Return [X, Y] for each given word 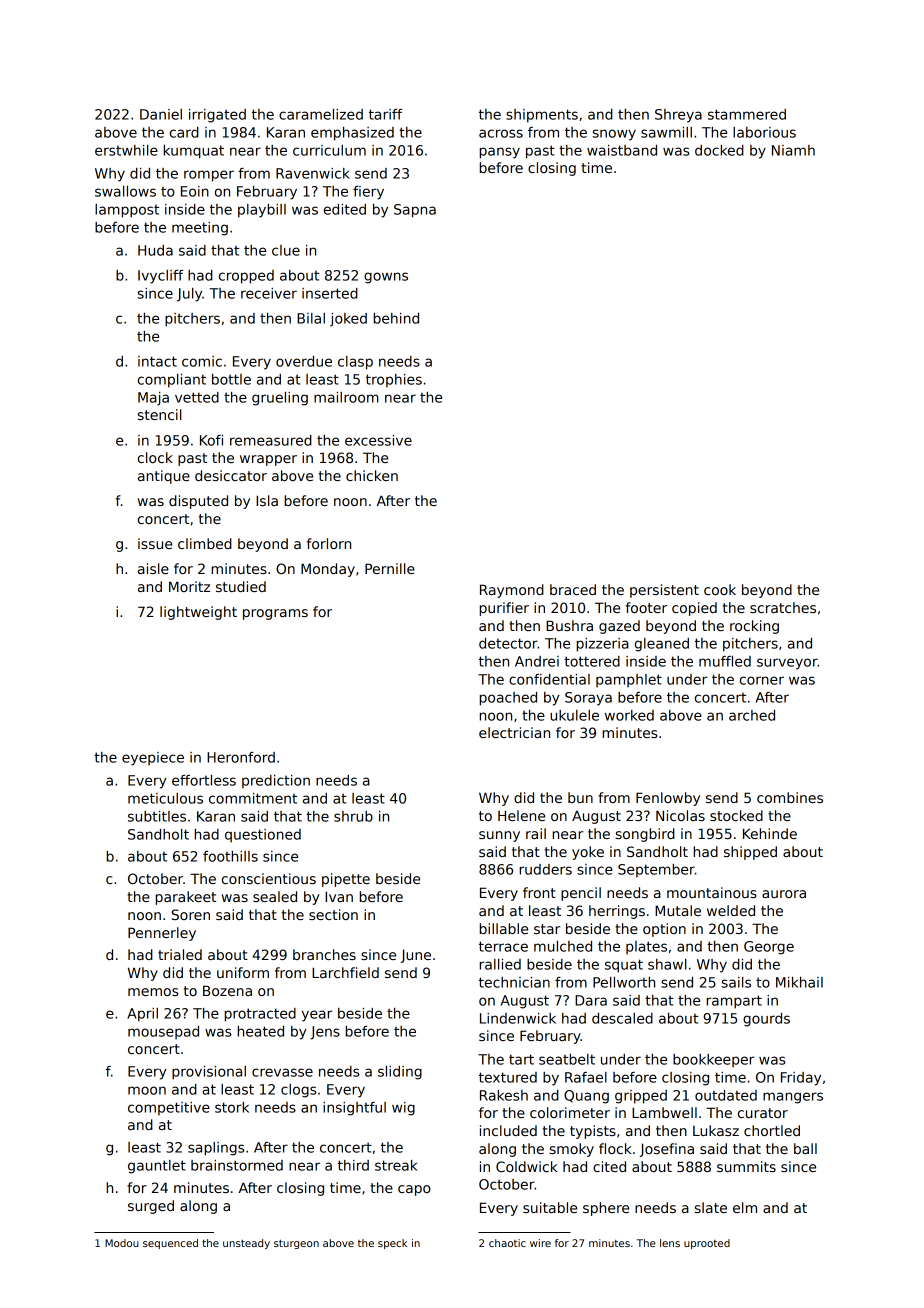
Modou [122, 1243]
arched [752, 715]
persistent [664, 591]
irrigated [217, 116]
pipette [346, 880]
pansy [499, 153]
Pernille [390, 568]
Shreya [678, 116]
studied [241, 586]
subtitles [157, 816]
